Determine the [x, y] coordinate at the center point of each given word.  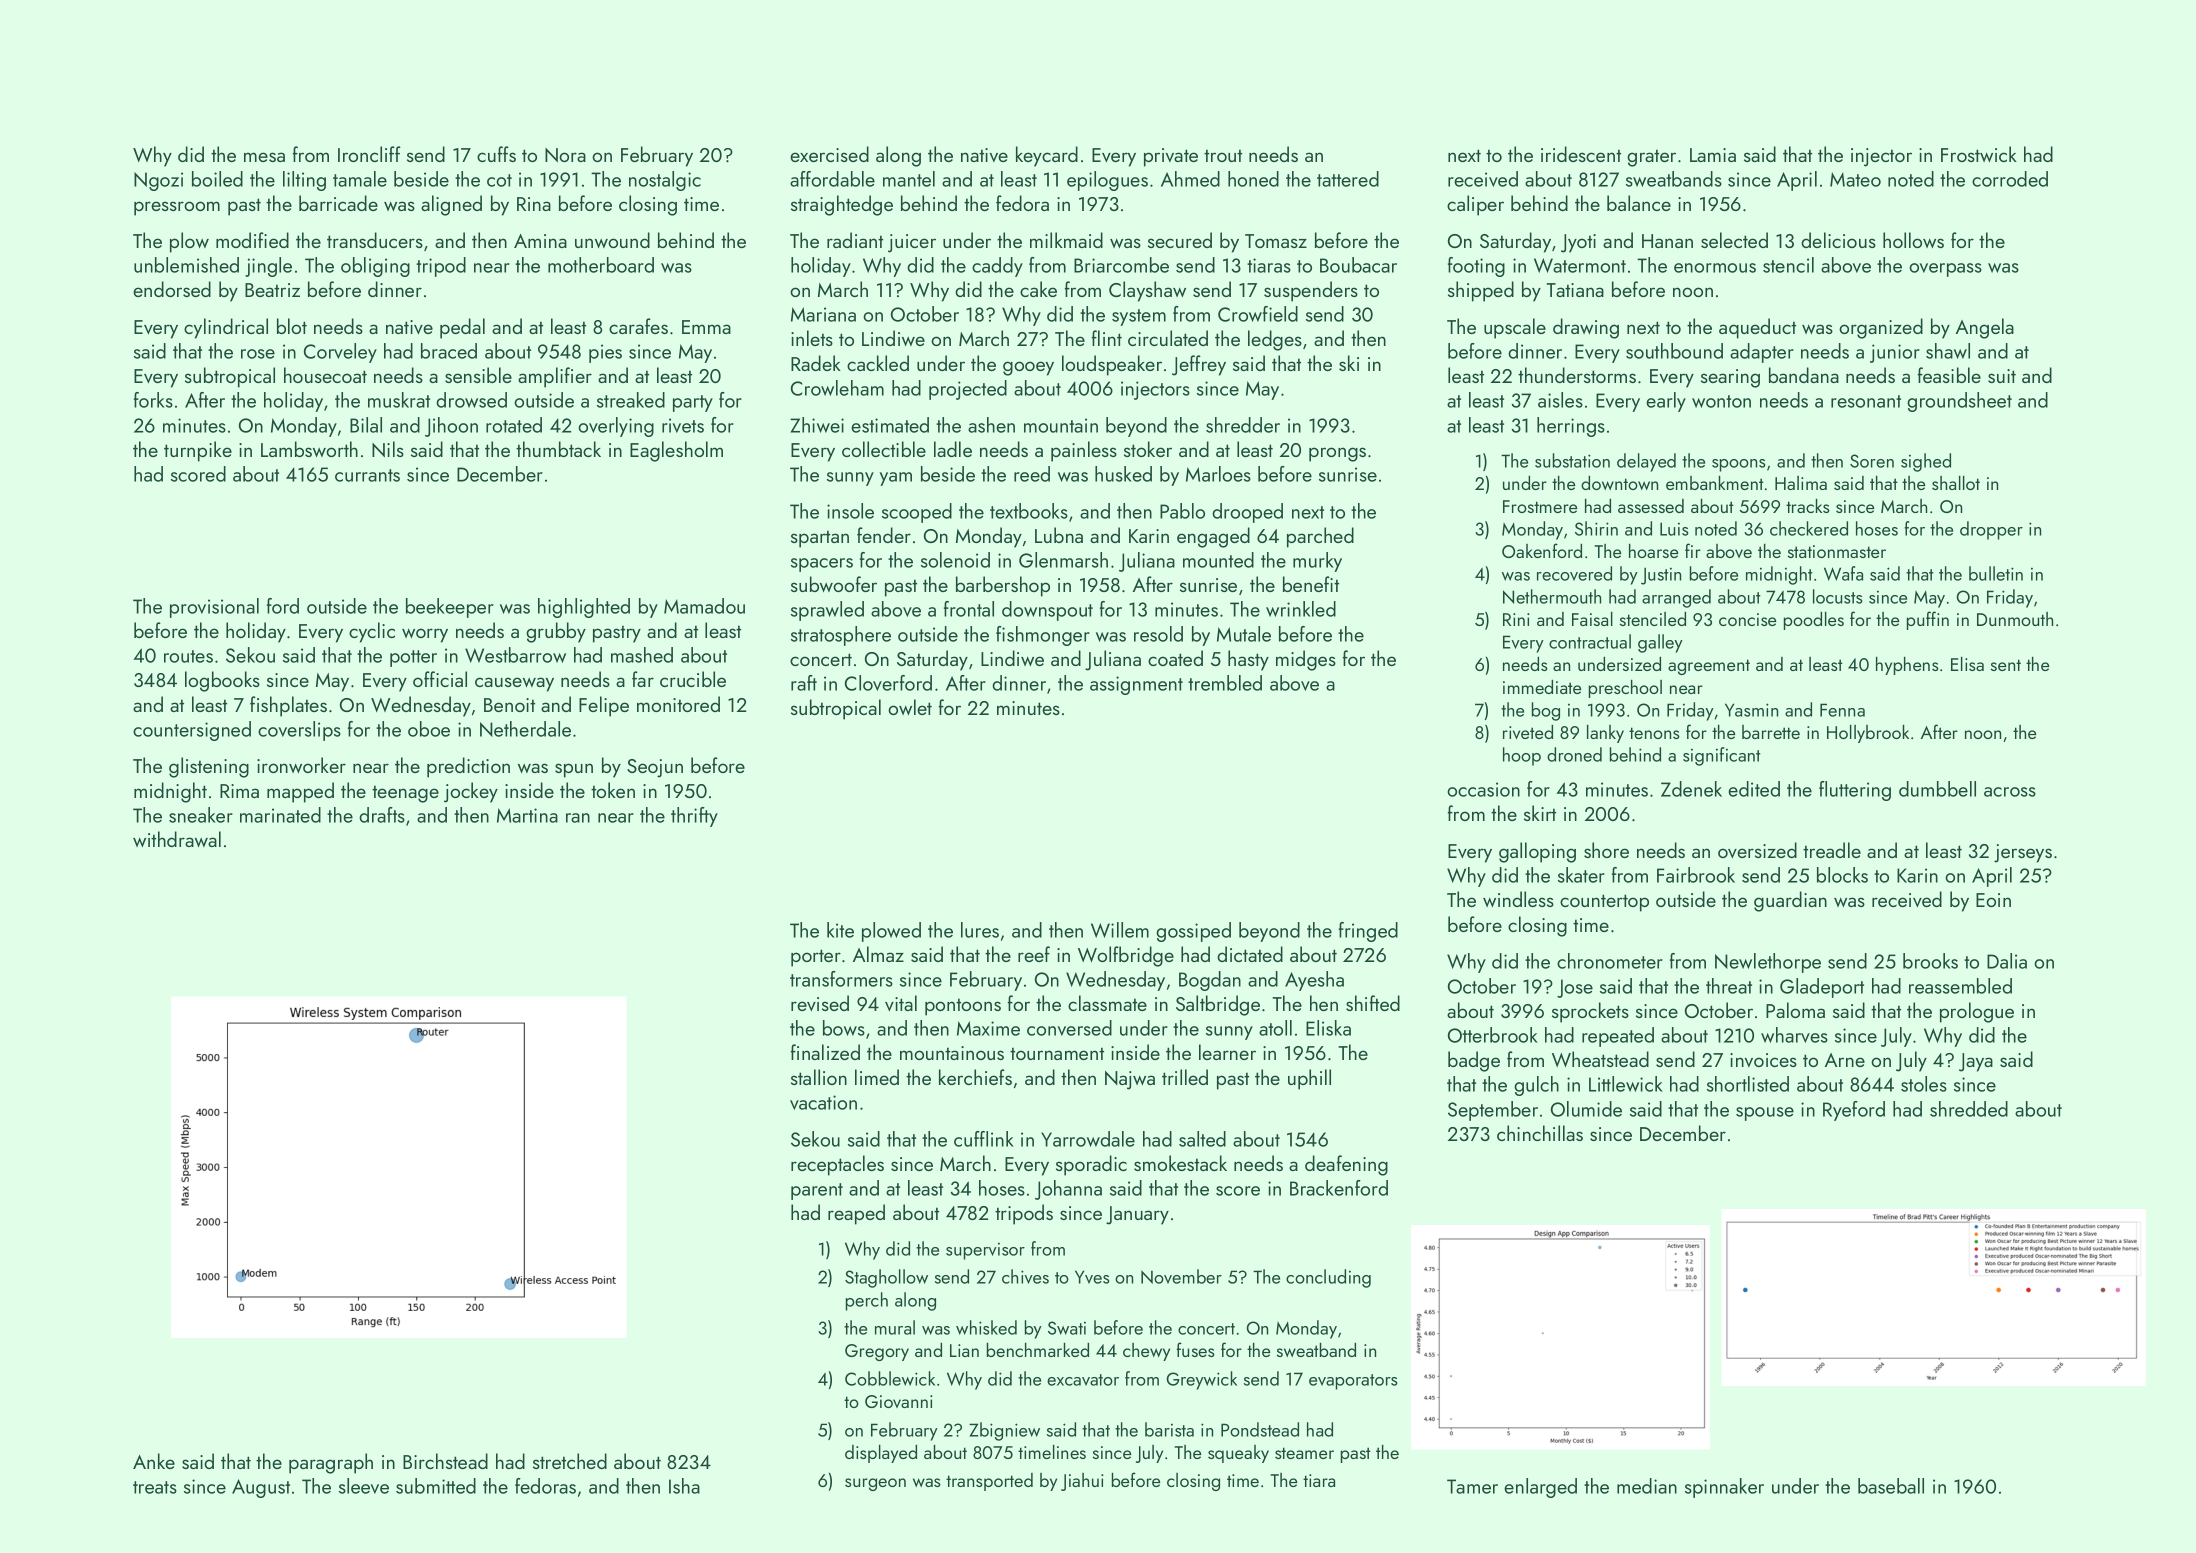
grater [1651, 158]
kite [840, 930]
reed [1032, 474]
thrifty [694, 817]
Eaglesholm [676, 451]
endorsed [172, 289]
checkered [1809, 528]
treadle [1832, 850]
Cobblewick [890, 1378]
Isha [684, 1486]
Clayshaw [1147, 291]
